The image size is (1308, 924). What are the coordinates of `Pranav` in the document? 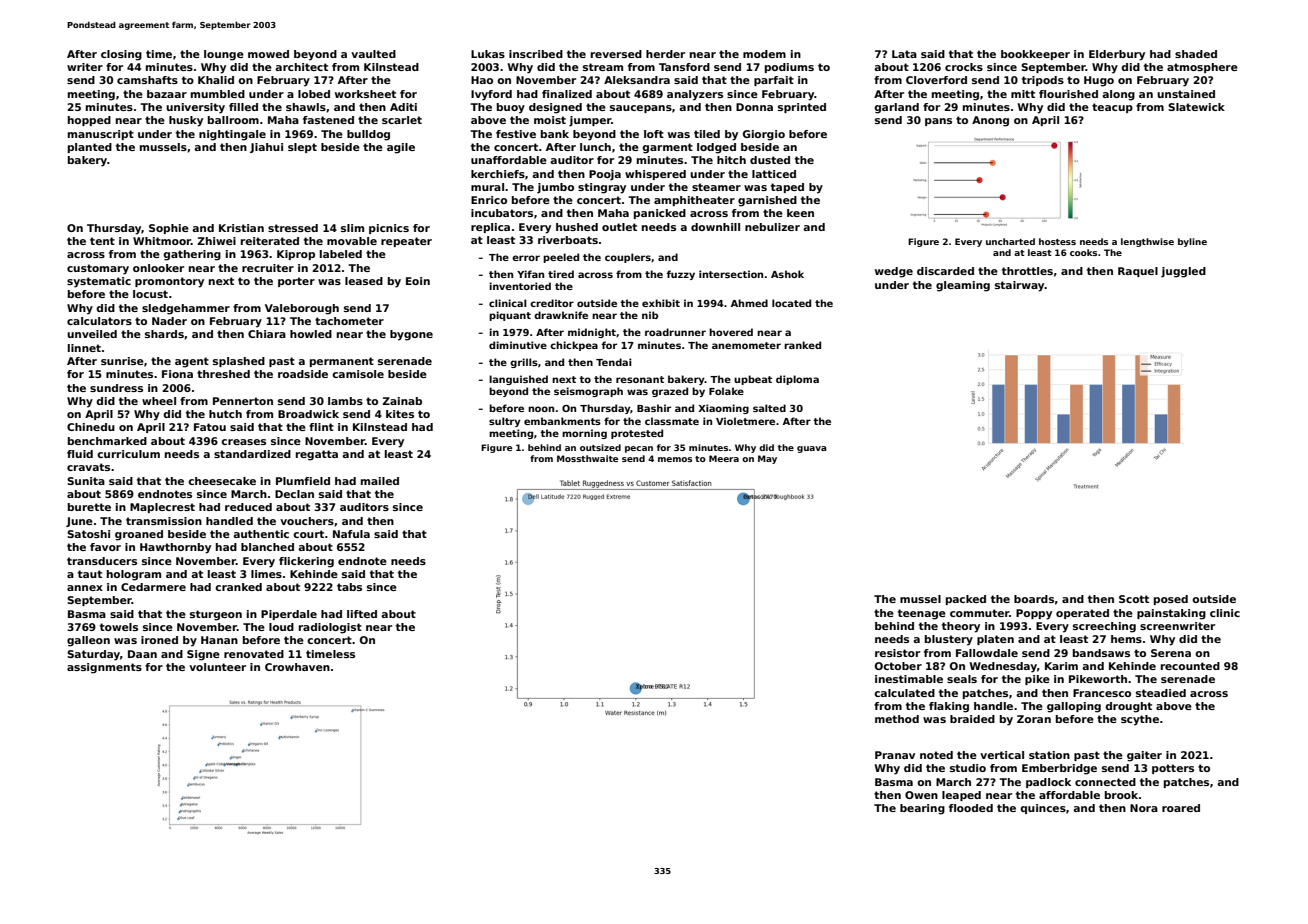 It's located at (895, 755).
